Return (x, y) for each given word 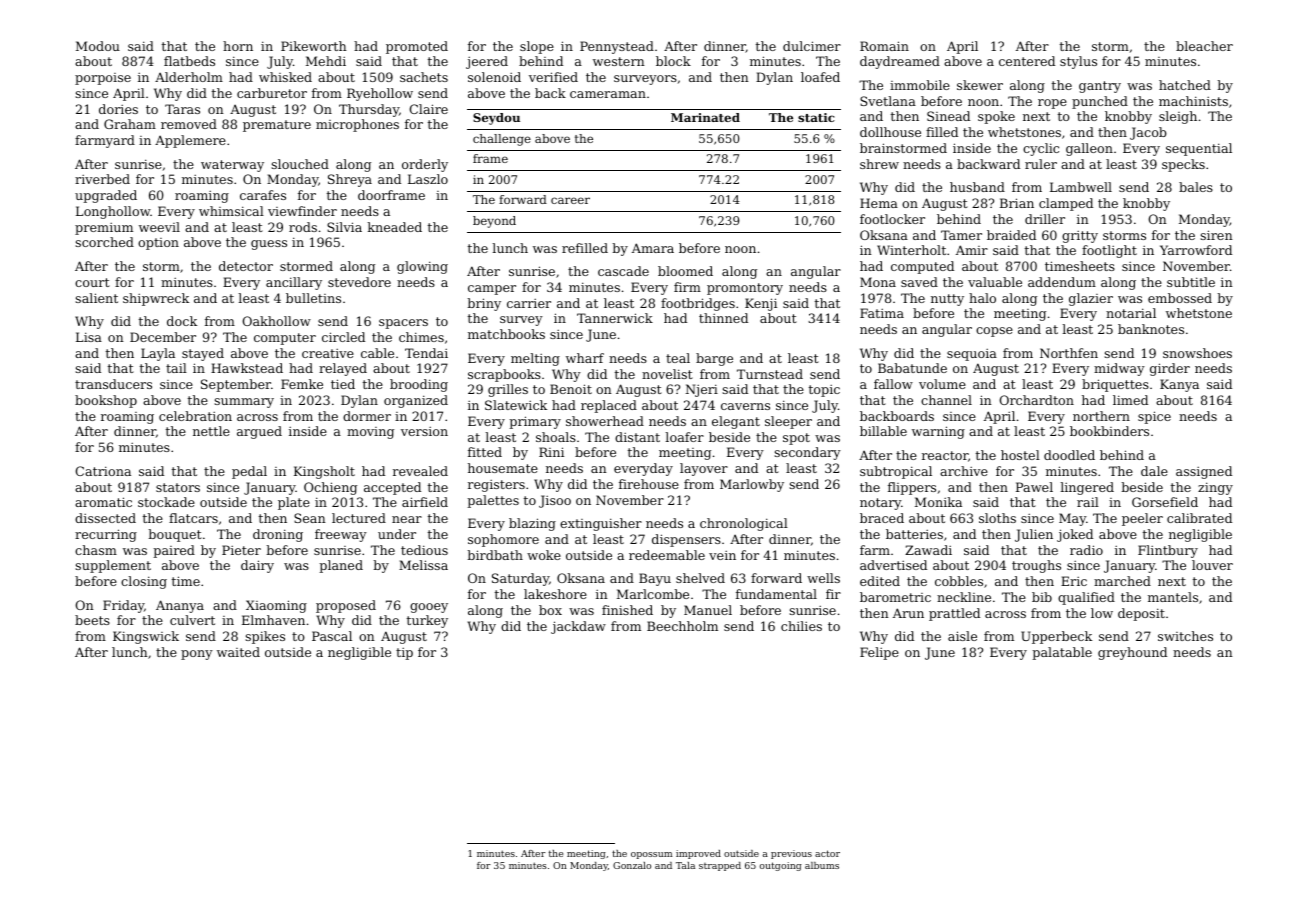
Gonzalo (632, 865)
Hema (879, 203)
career (570, 200)
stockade (166, 502)
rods (303, 227)
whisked (285, 77)
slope (537, 47)
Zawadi (928, 550)
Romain (884, 46)
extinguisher (601, 524)
